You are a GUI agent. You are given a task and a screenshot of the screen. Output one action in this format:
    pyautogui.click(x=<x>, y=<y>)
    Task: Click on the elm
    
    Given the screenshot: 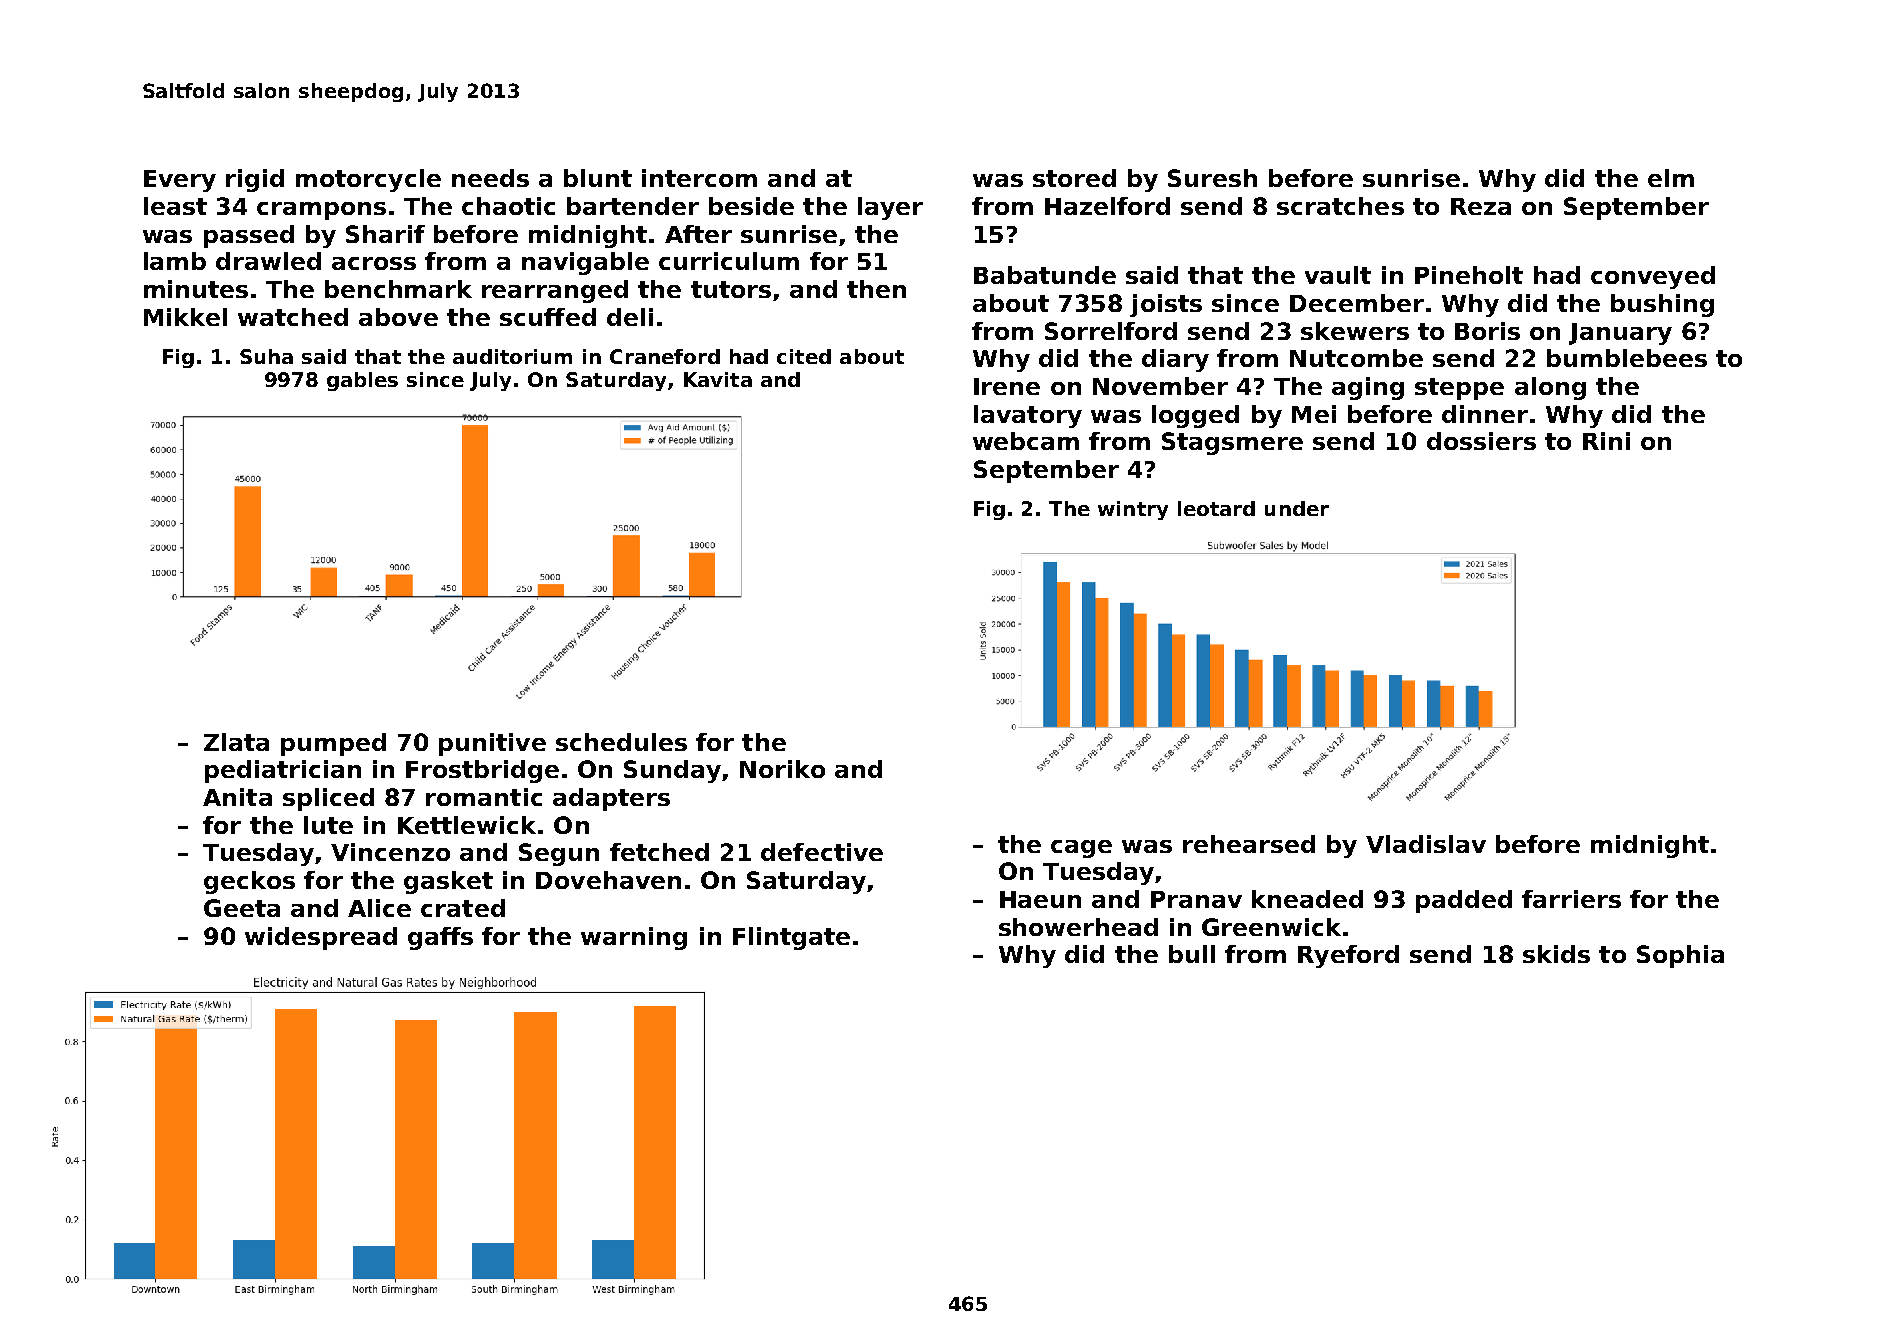 What is the action you would take?
    pyautogui.click(x=1671, y=178)
